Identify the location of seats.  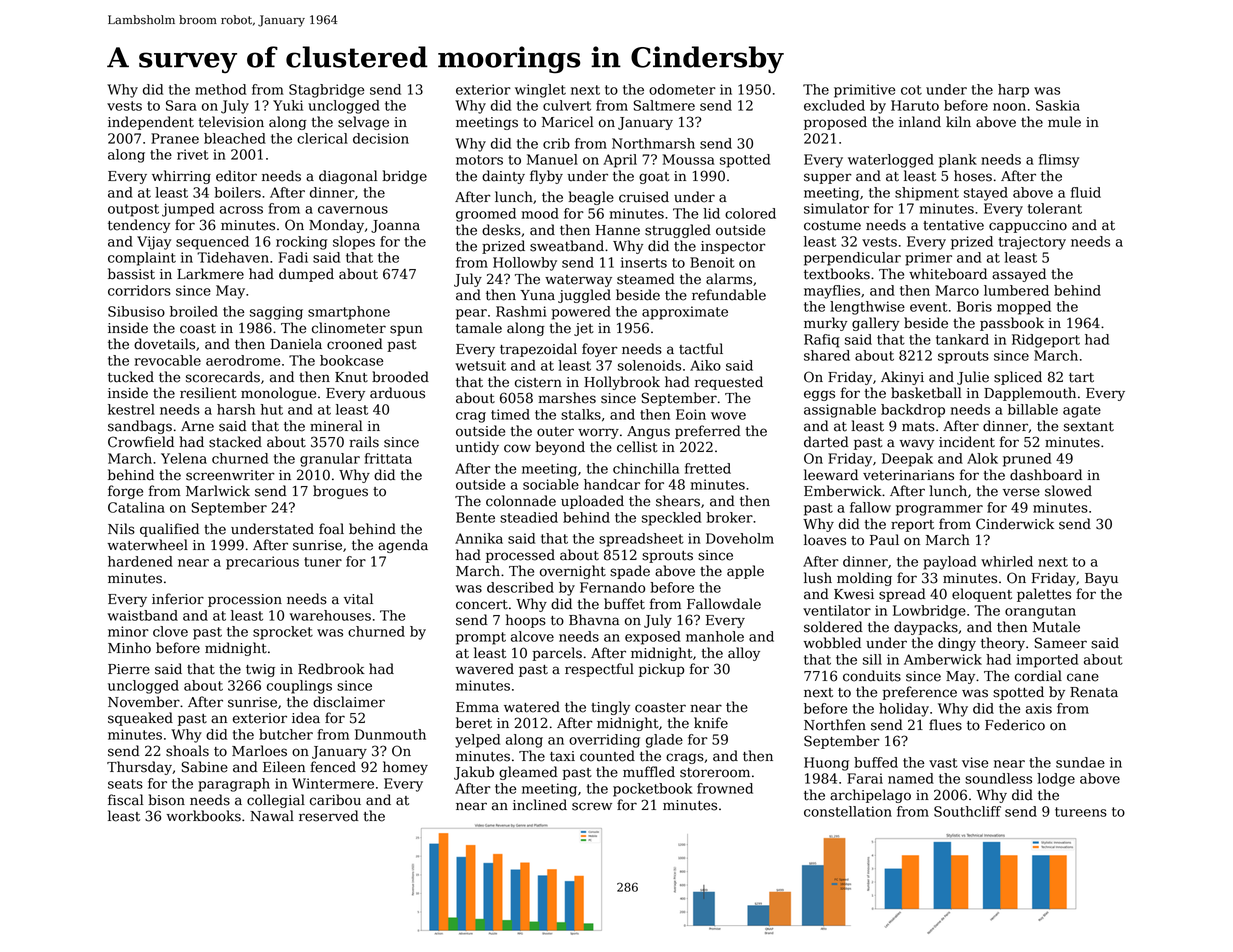
(125, 784).
